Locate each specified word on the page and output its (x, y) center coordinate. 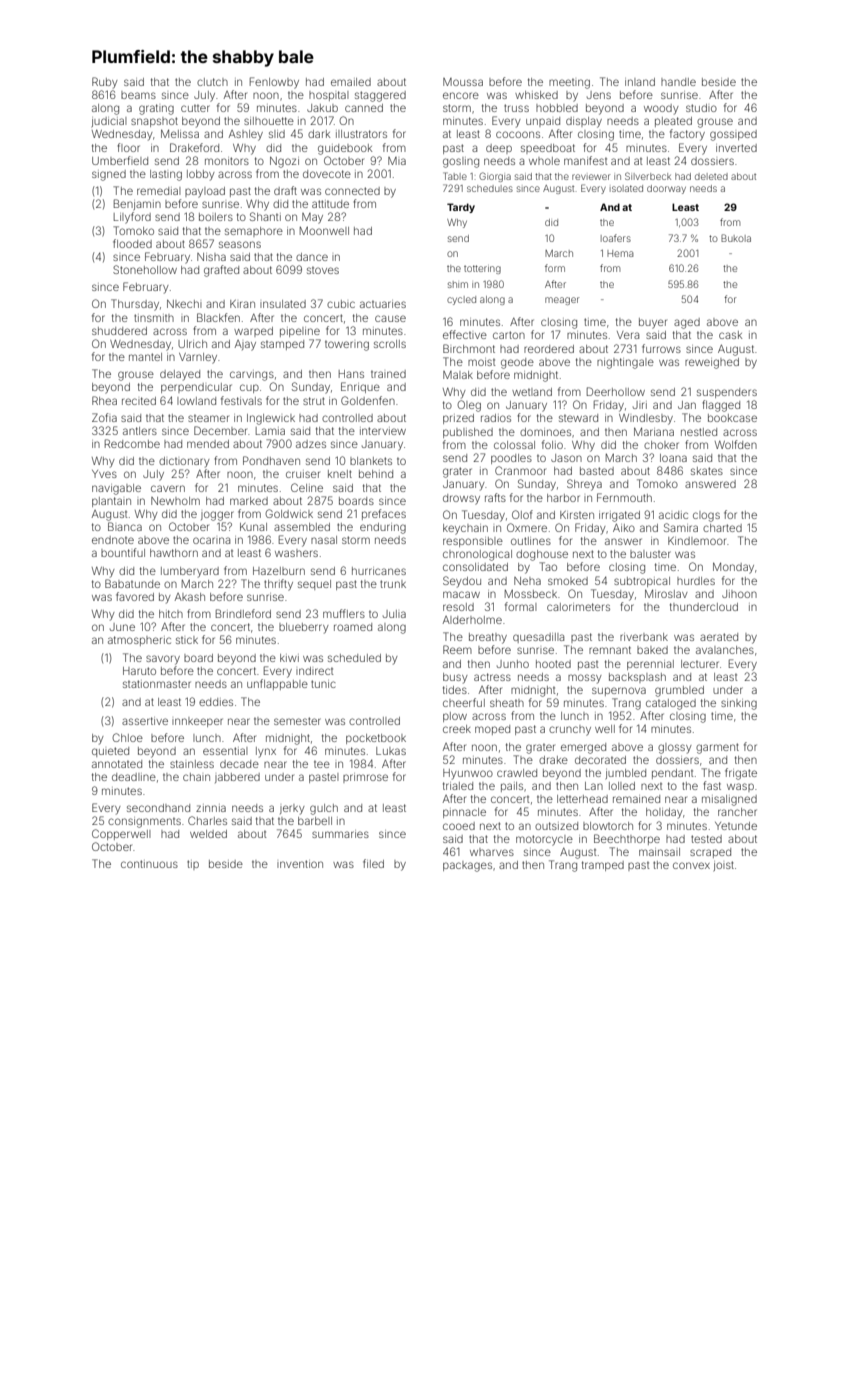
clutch (212, 82)
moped (492, 730)
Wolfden (736, 444)
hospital (329, 96)
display (584, 122)
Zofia (104, 417)
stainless (192, 764)
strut (314, 401)
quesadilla (538, 638)
